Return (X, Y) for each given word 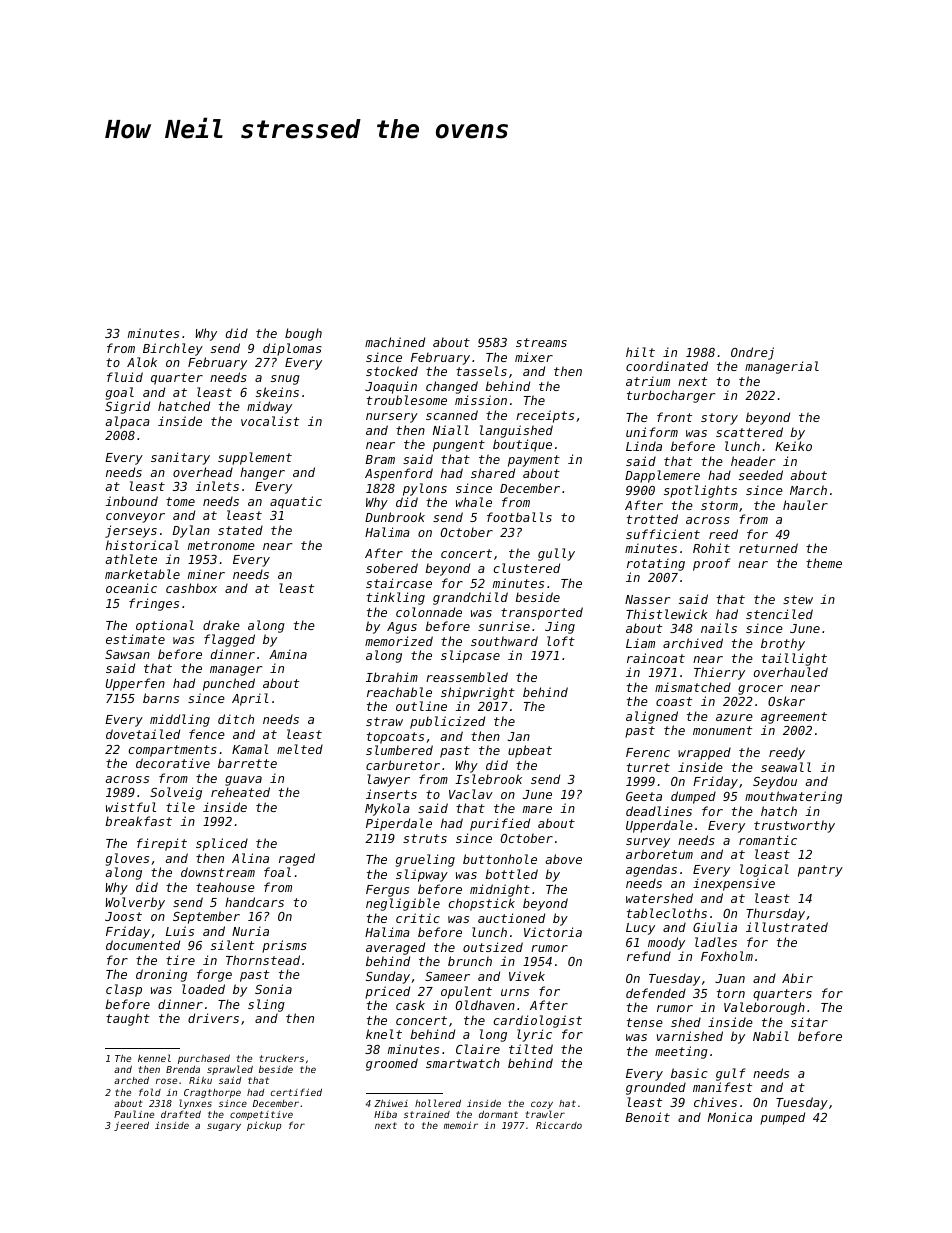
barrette (247, 763)
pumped (782, 1118)
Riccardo (559, 1125)
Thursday (775, 914)
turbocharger (671, 396)
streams (541, 342)
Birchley (173, 349)
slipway (422, 875)
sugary (224, 1127)
